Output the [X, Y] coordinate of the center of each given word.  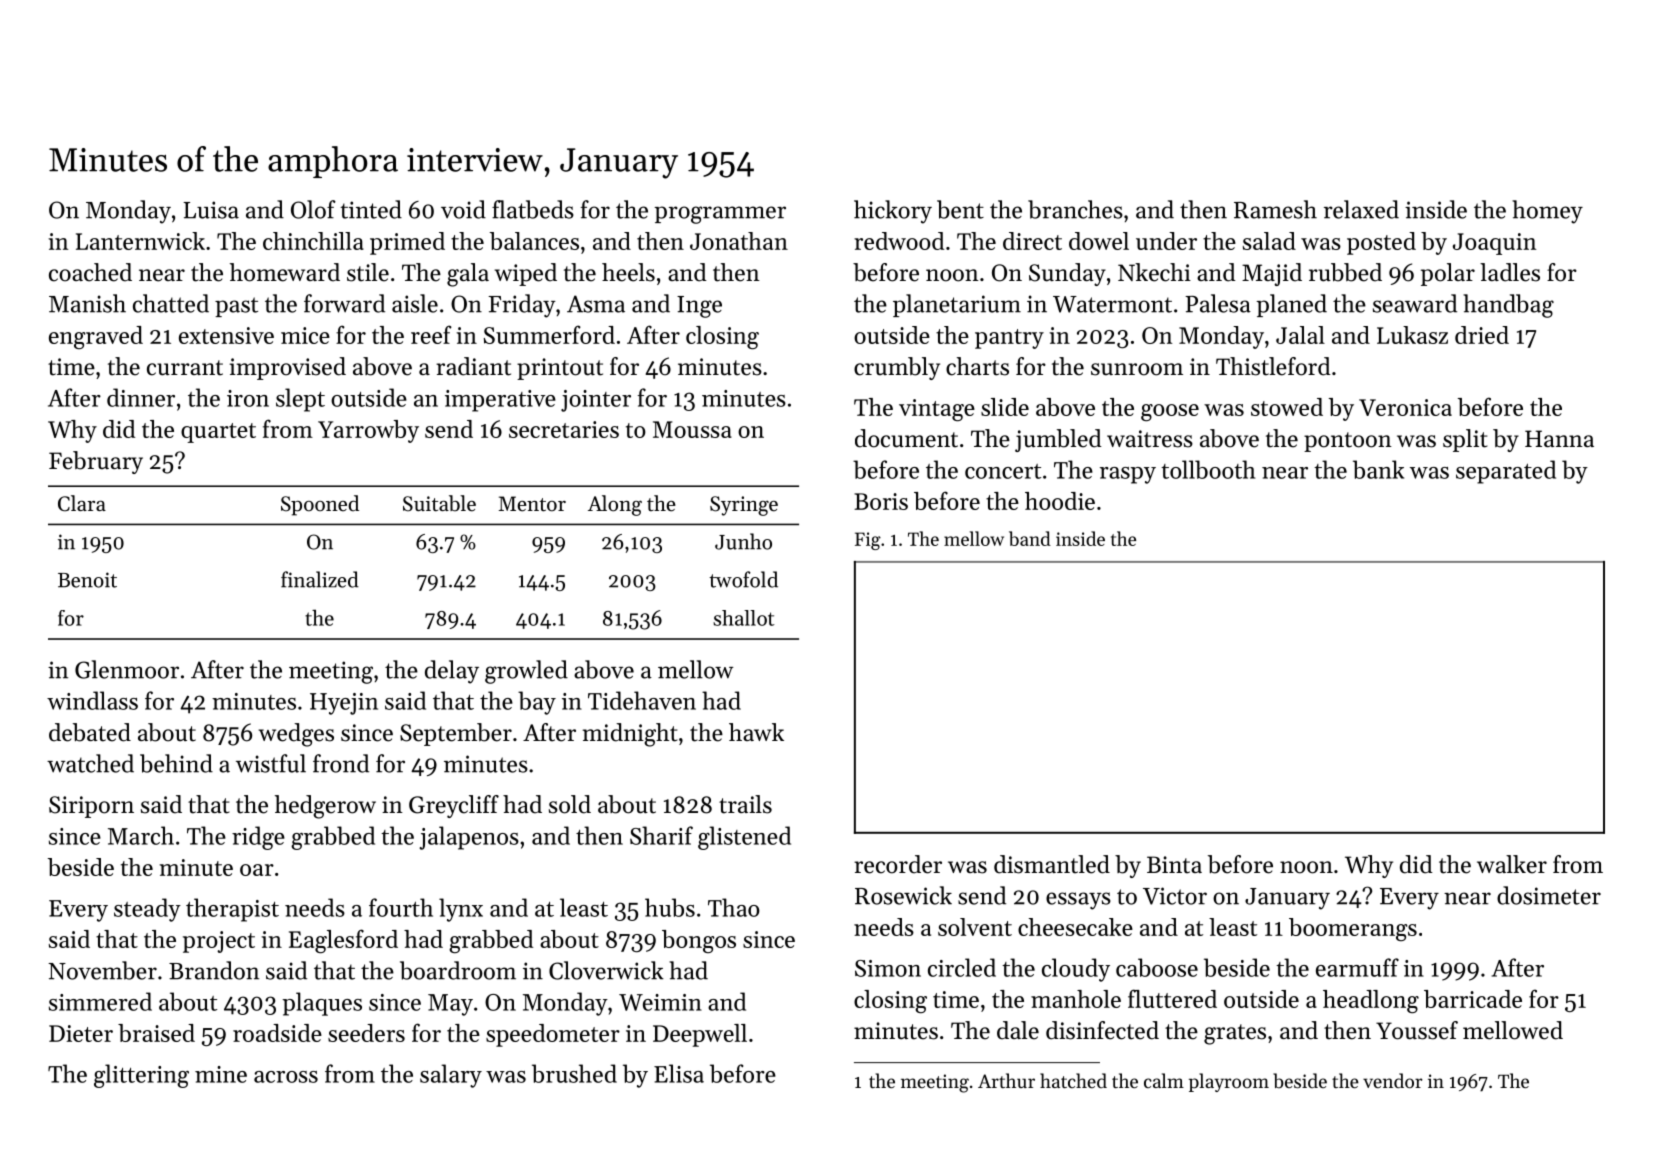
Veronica [1405, 407]
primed [407, 243]
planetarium [957, 305]
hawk [756, 732]
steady [147, 910]
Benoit [87, 580]
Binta [1174, 865]
